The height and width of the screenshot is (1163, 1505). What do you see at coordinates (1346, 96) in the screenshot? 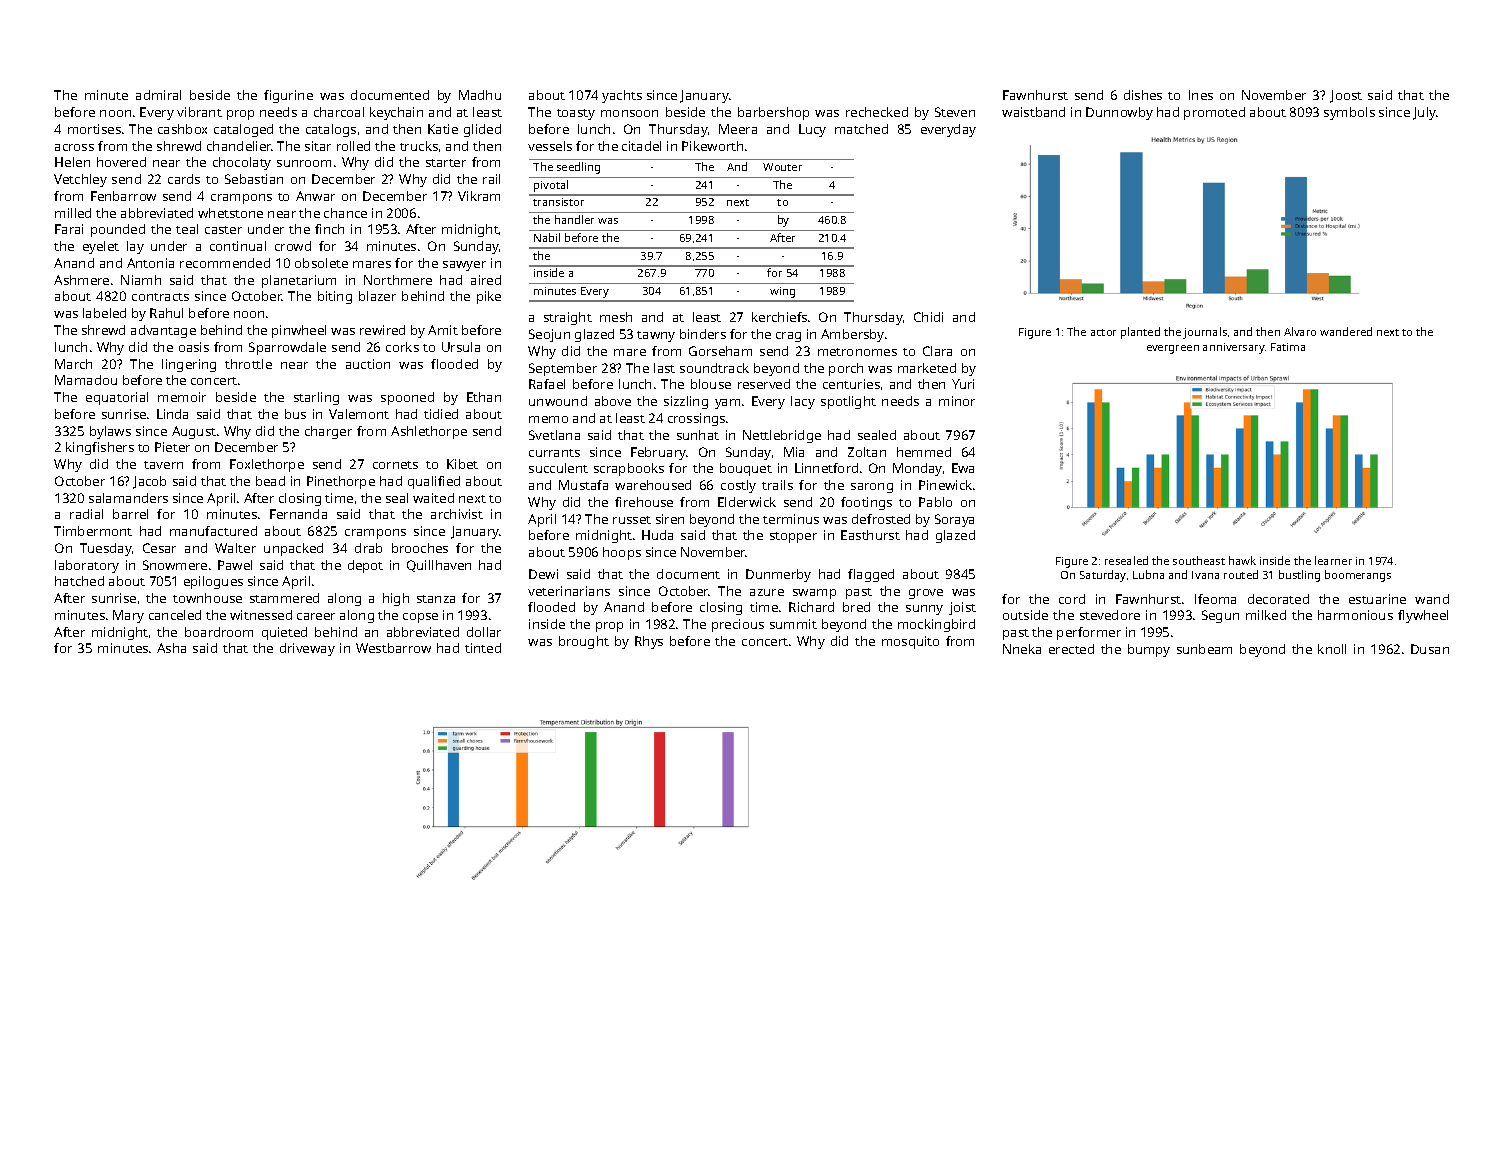
I see `Joost` at bounding box center [1346, 96].
